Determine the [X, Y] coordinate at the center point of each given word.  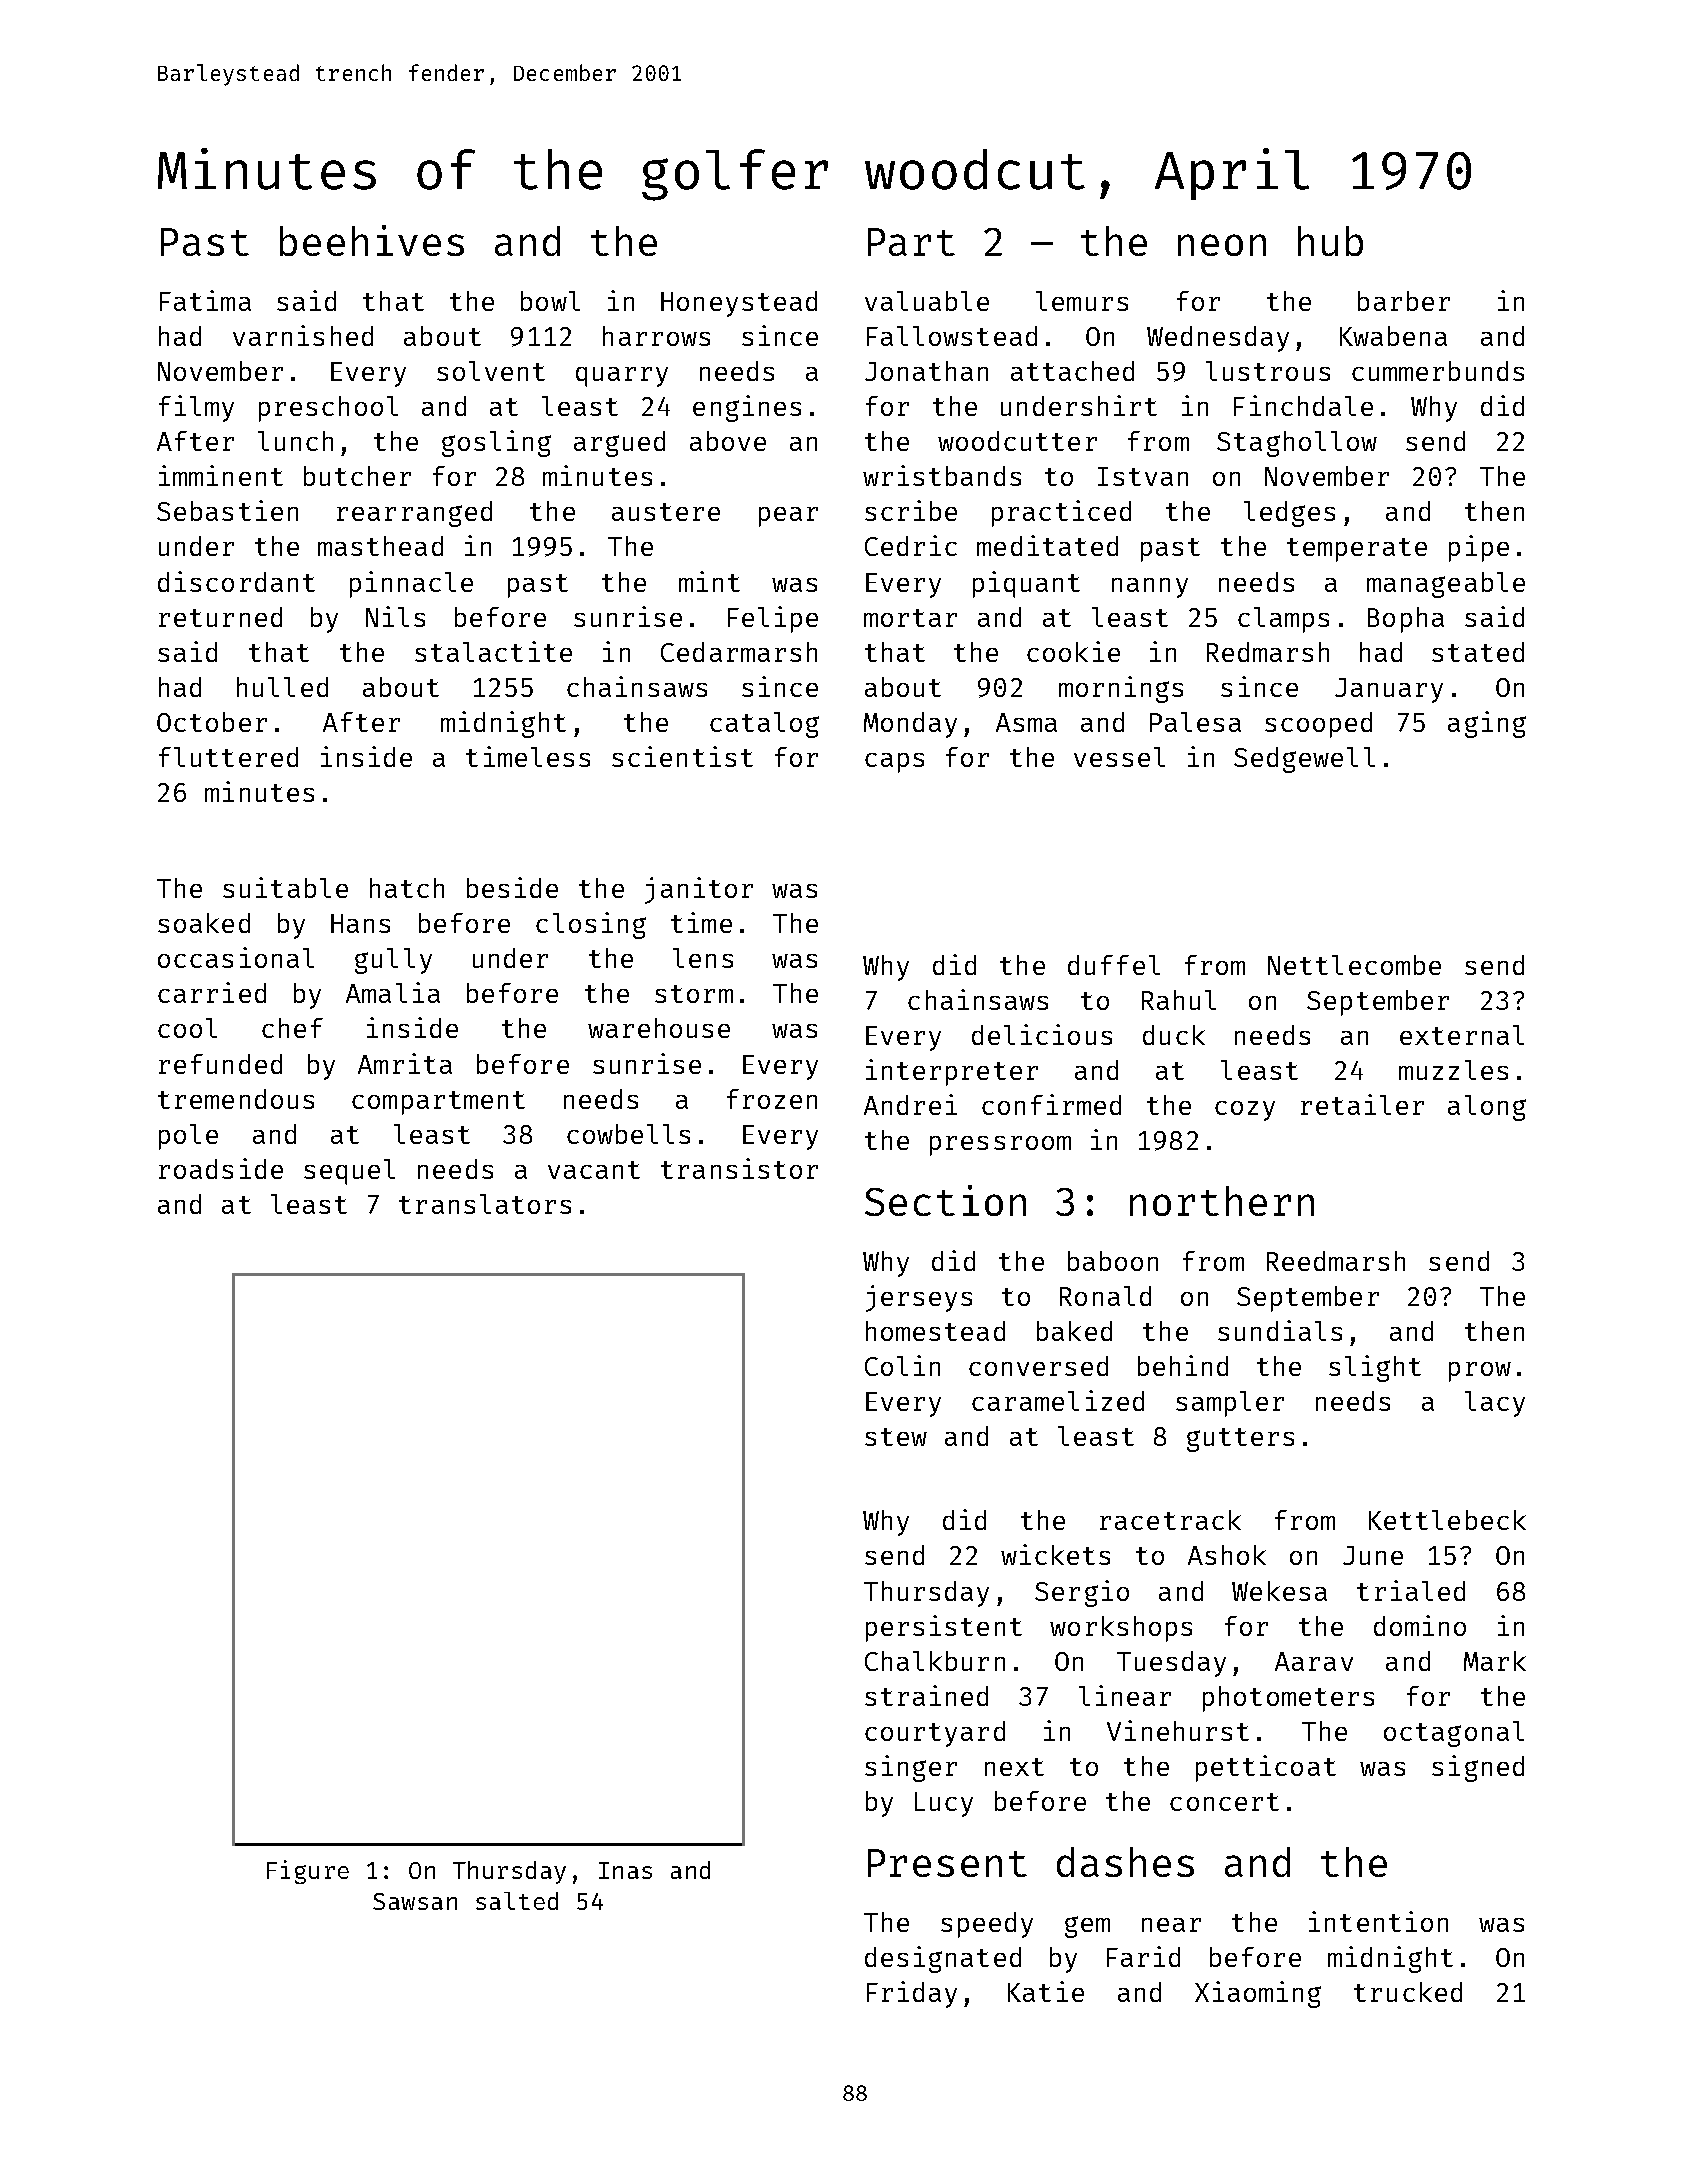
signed [1478, 1768]
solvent [491, 371]
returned [220, 617]
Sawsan [415, 1901]
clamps [1283, 620]
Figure [308, 1872]
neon [1222, 245]
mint [709, 581]
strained [926, 1695]
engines [747, 408]
